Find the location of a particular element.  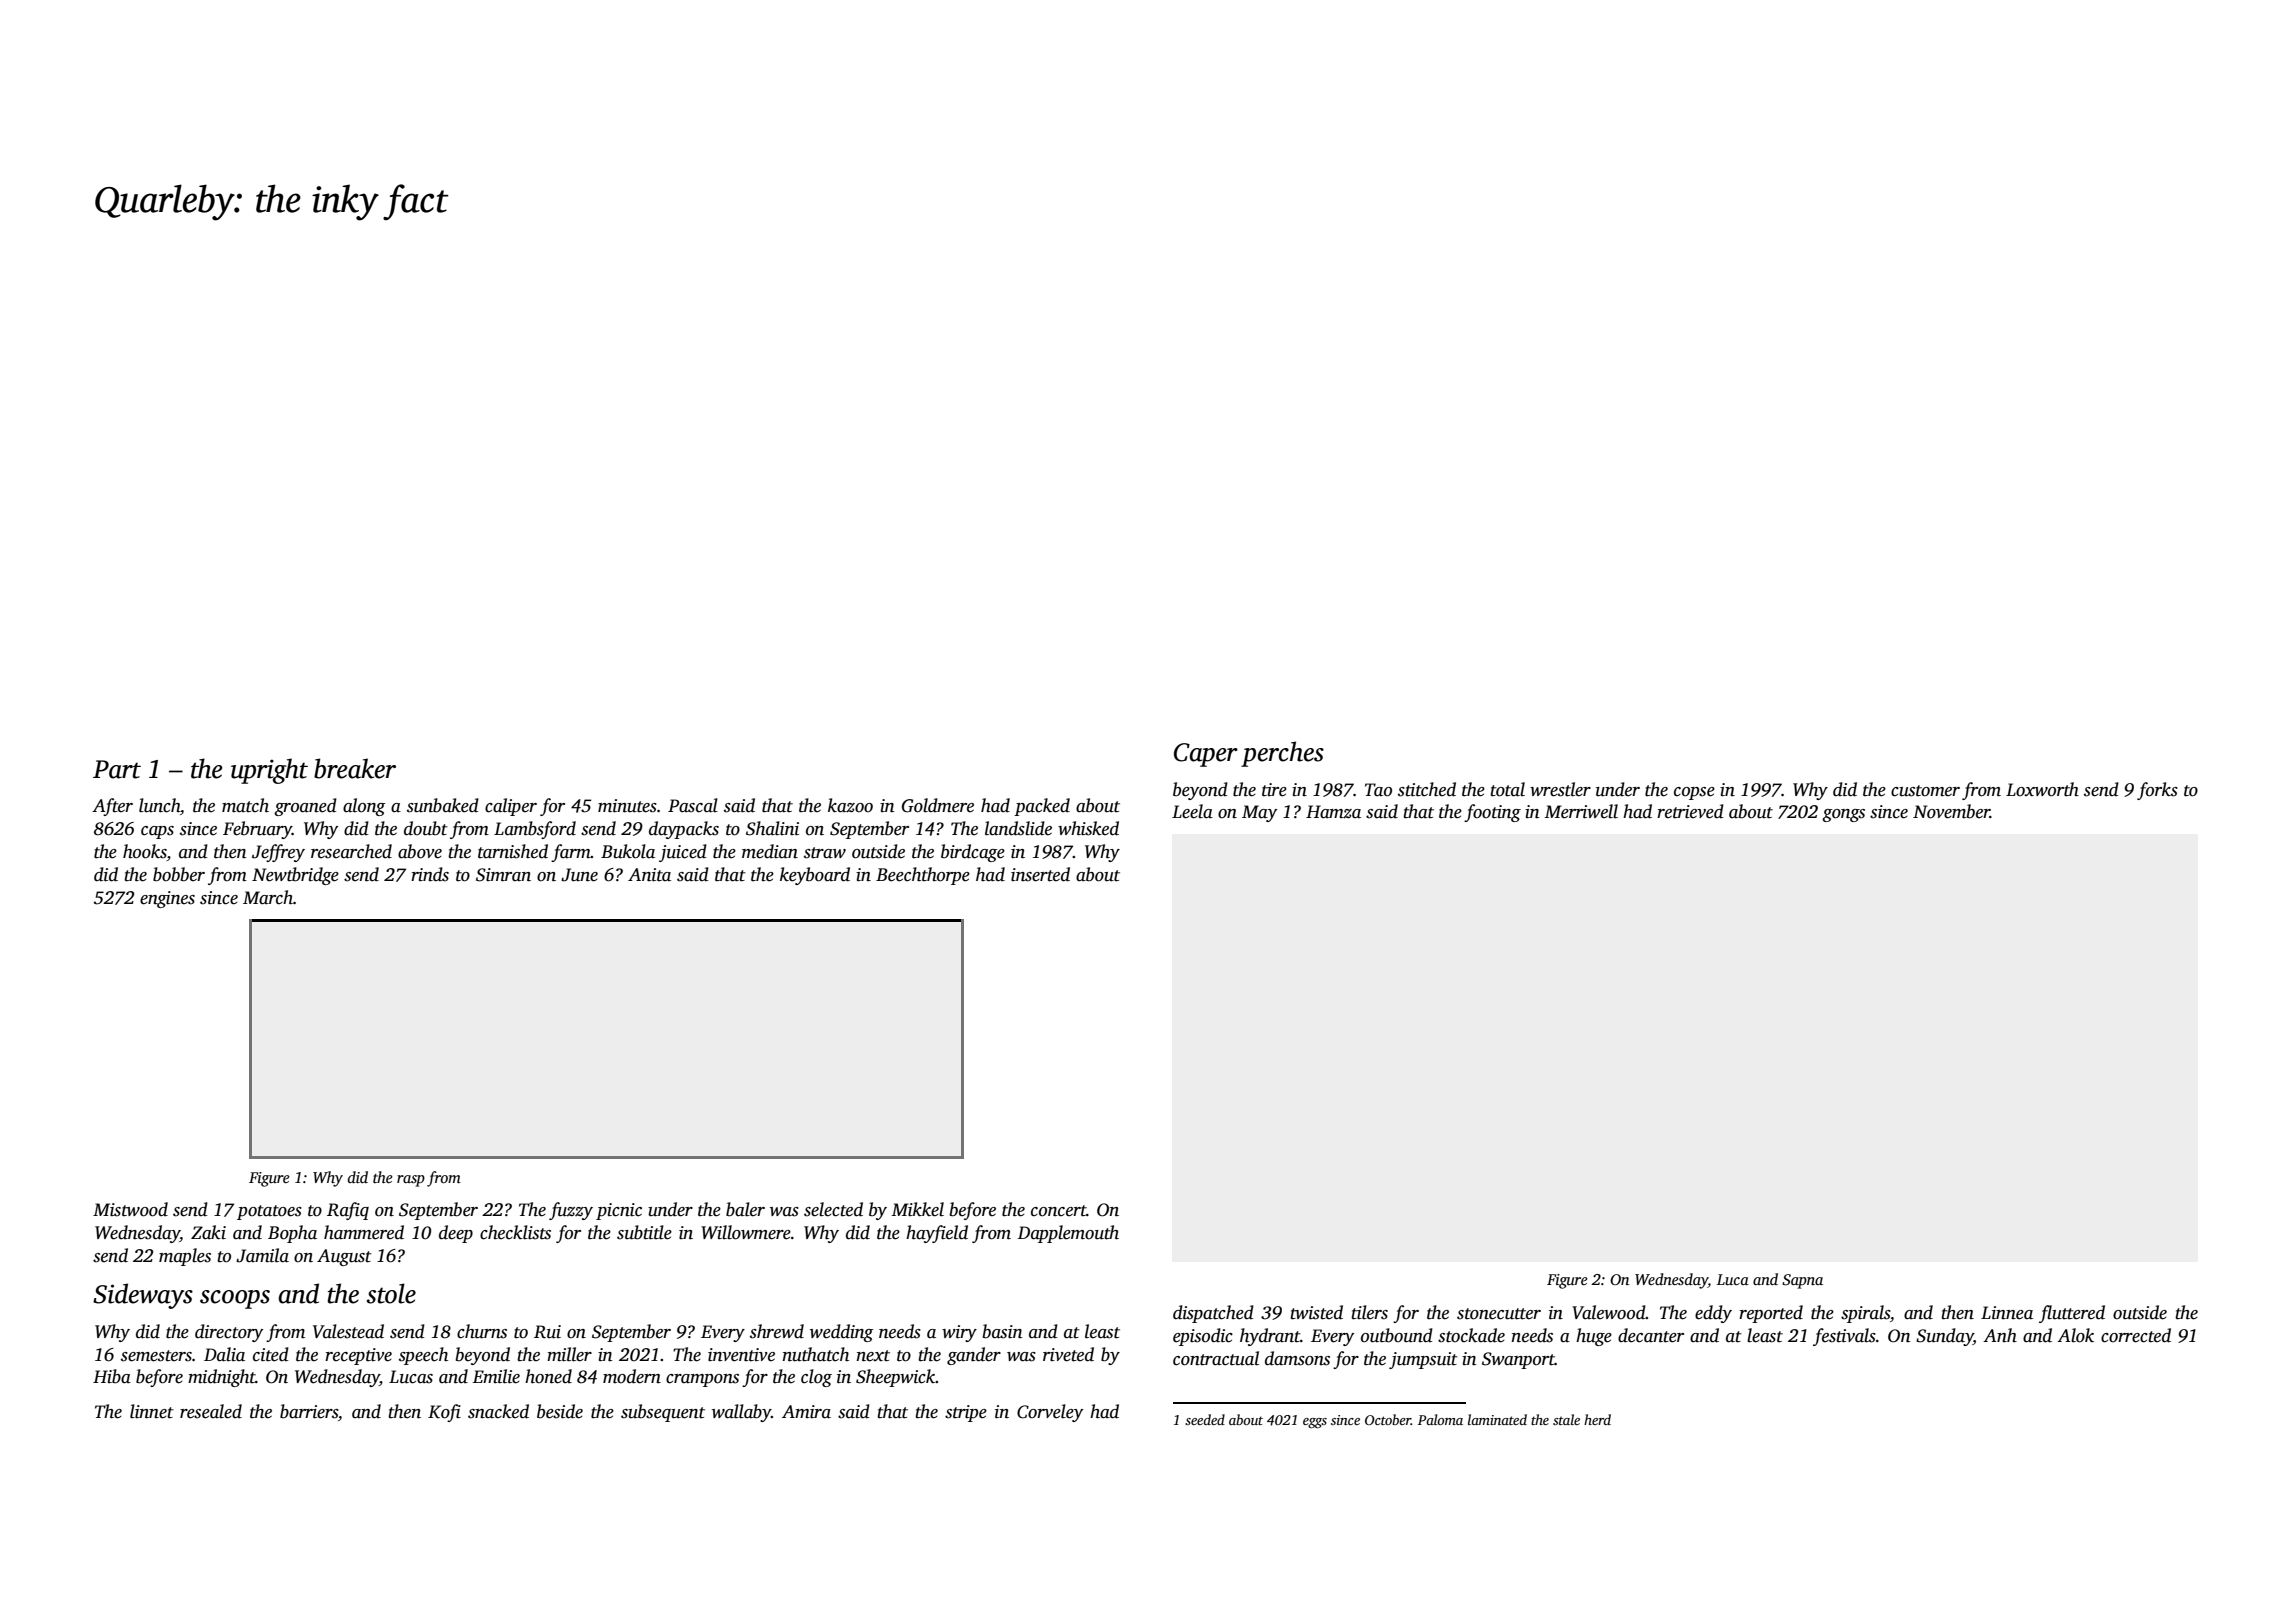

concert is located at coordinates (1059, 1211).
